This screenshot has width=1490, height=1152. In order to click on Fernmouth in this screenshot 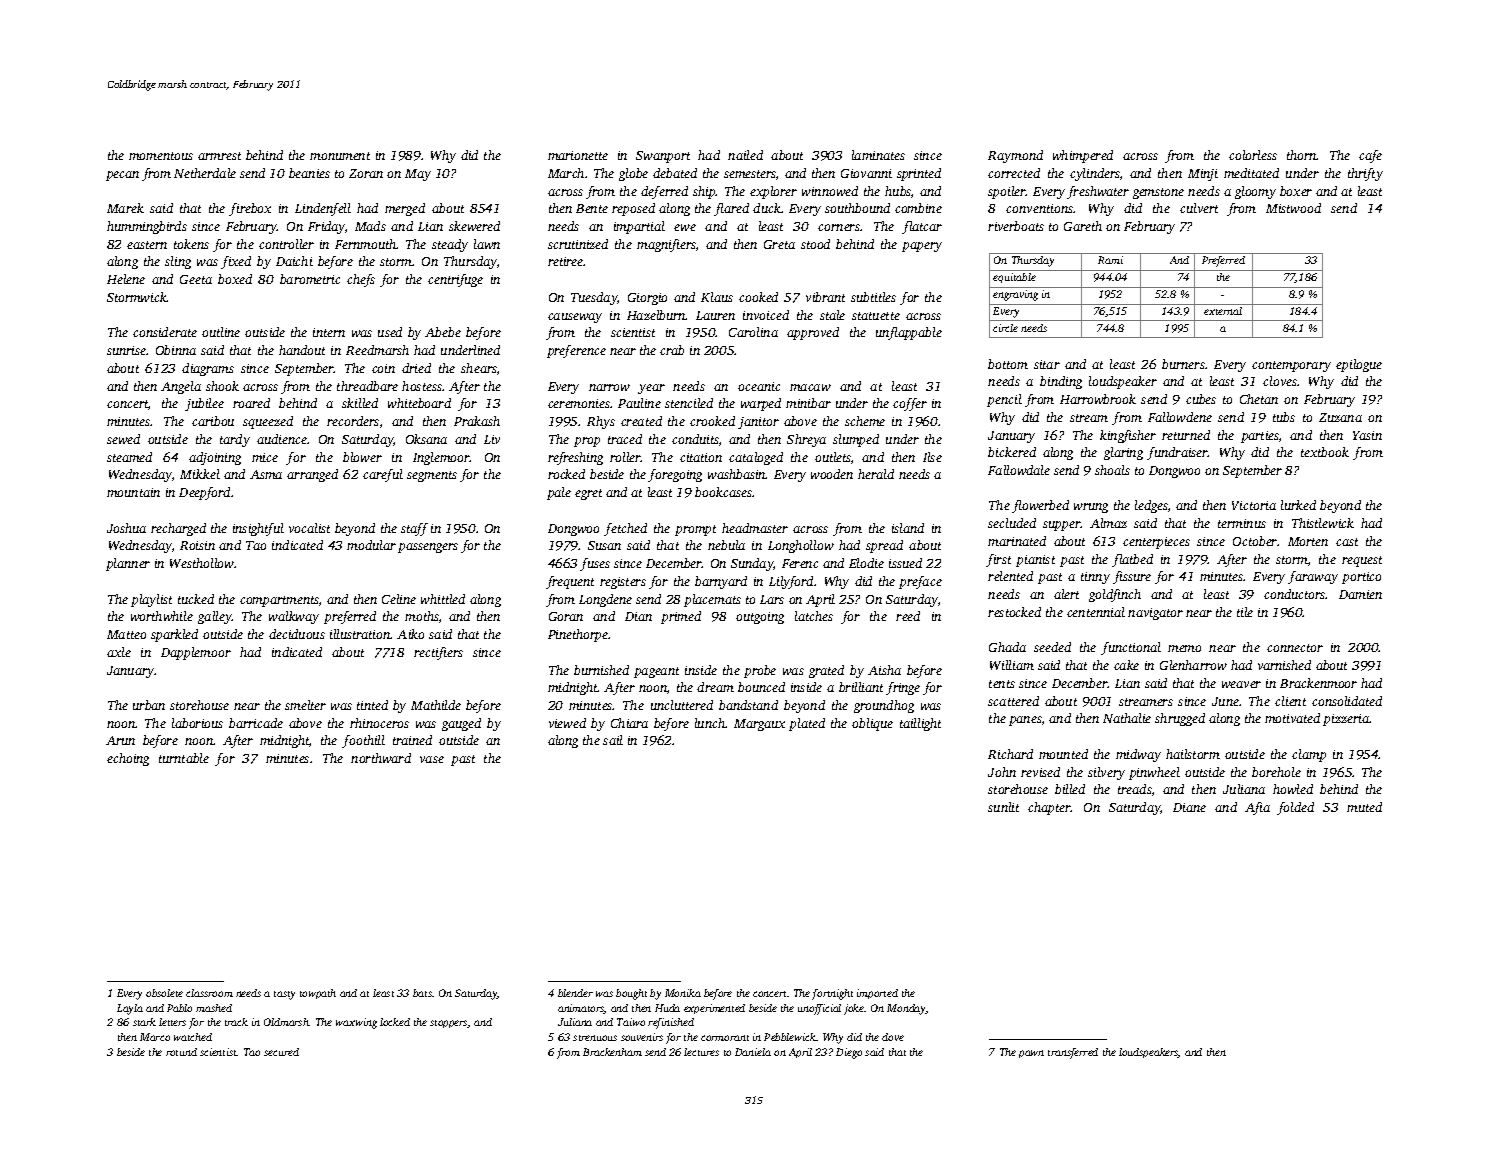, I will do `click(366, 244)`.
